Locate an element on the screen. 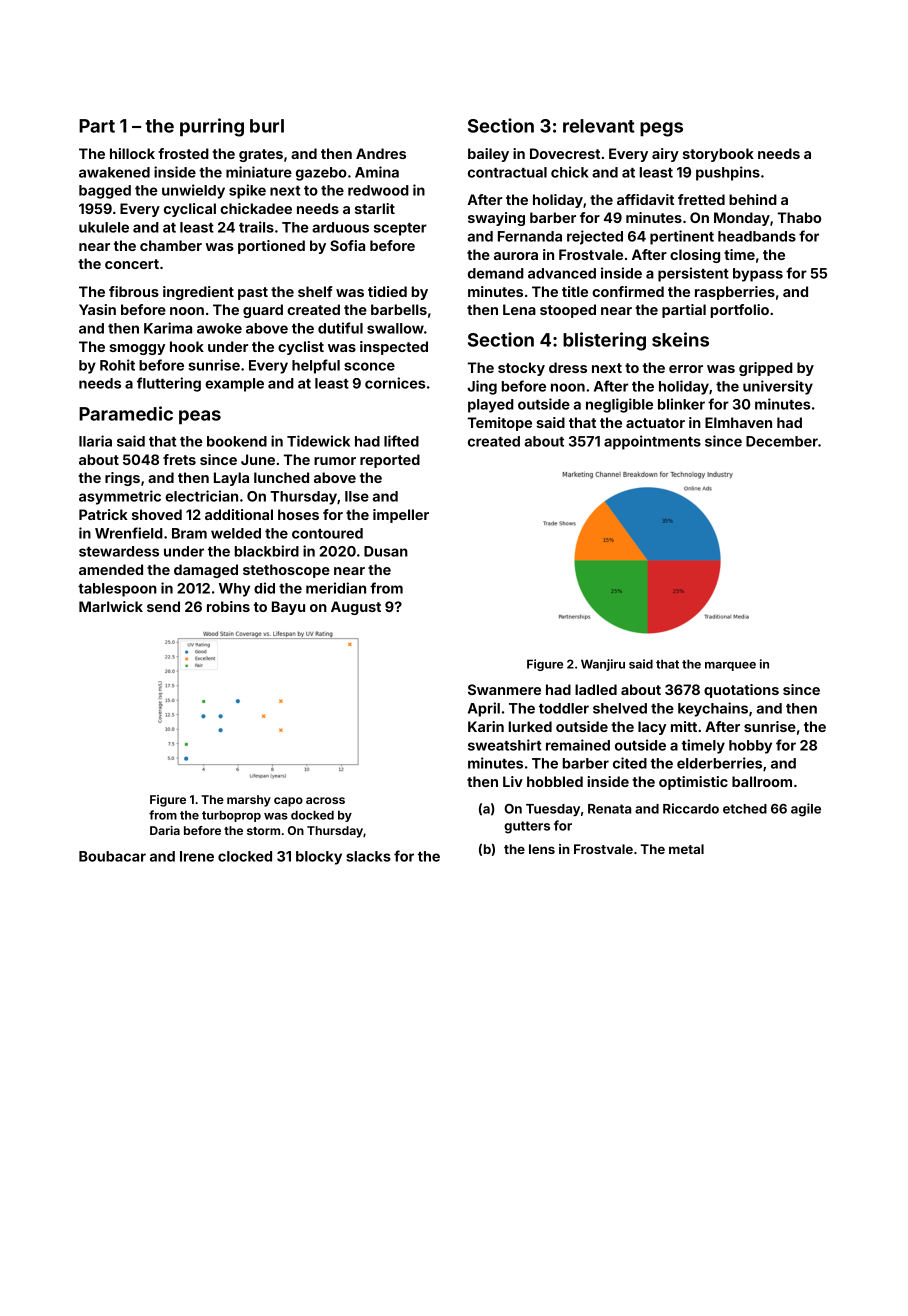  example is located at coordinates (234, 385).
